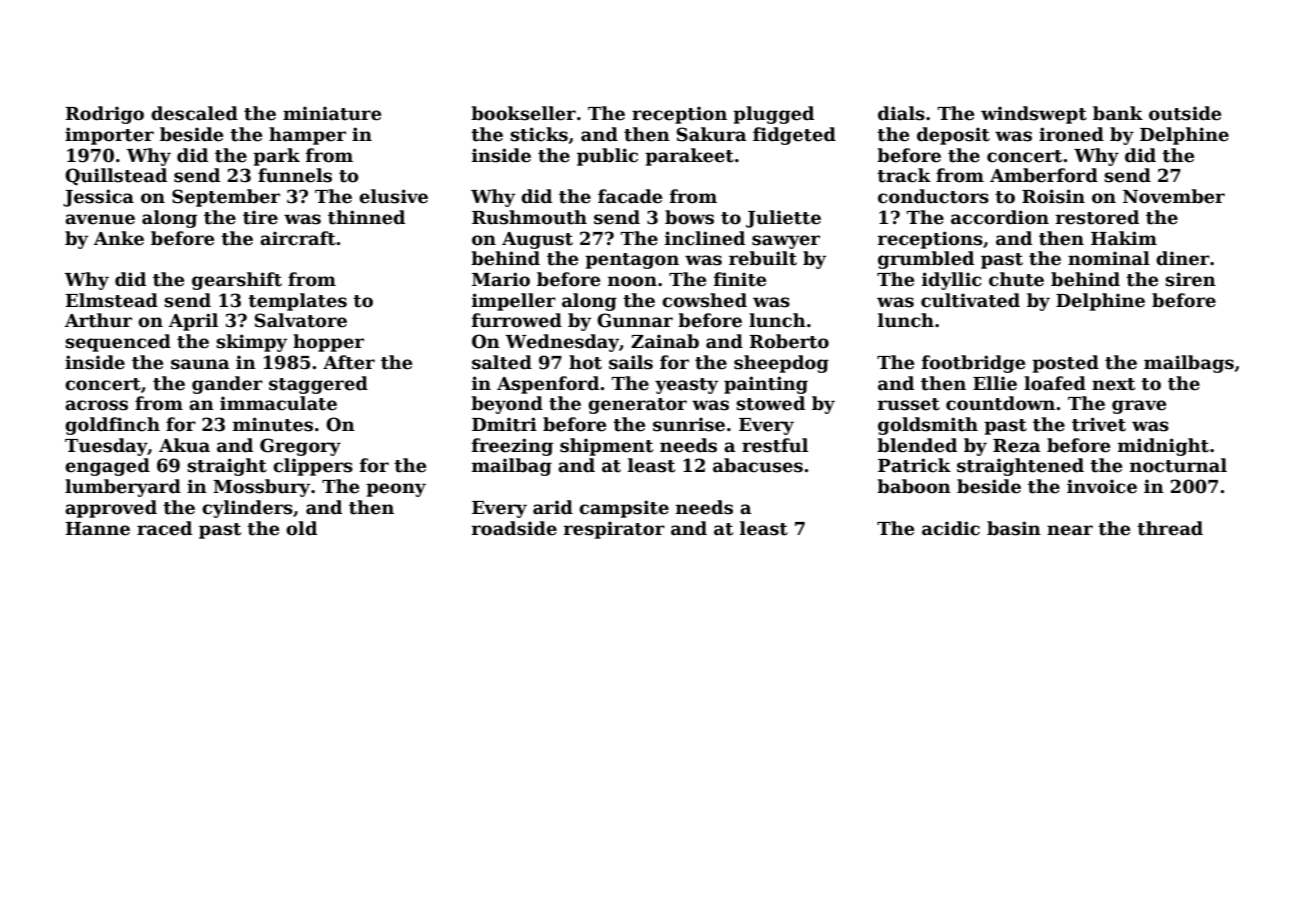  Describe the element at coordinates (914, 486) in the screenshot. I see `baboon` at that location.
